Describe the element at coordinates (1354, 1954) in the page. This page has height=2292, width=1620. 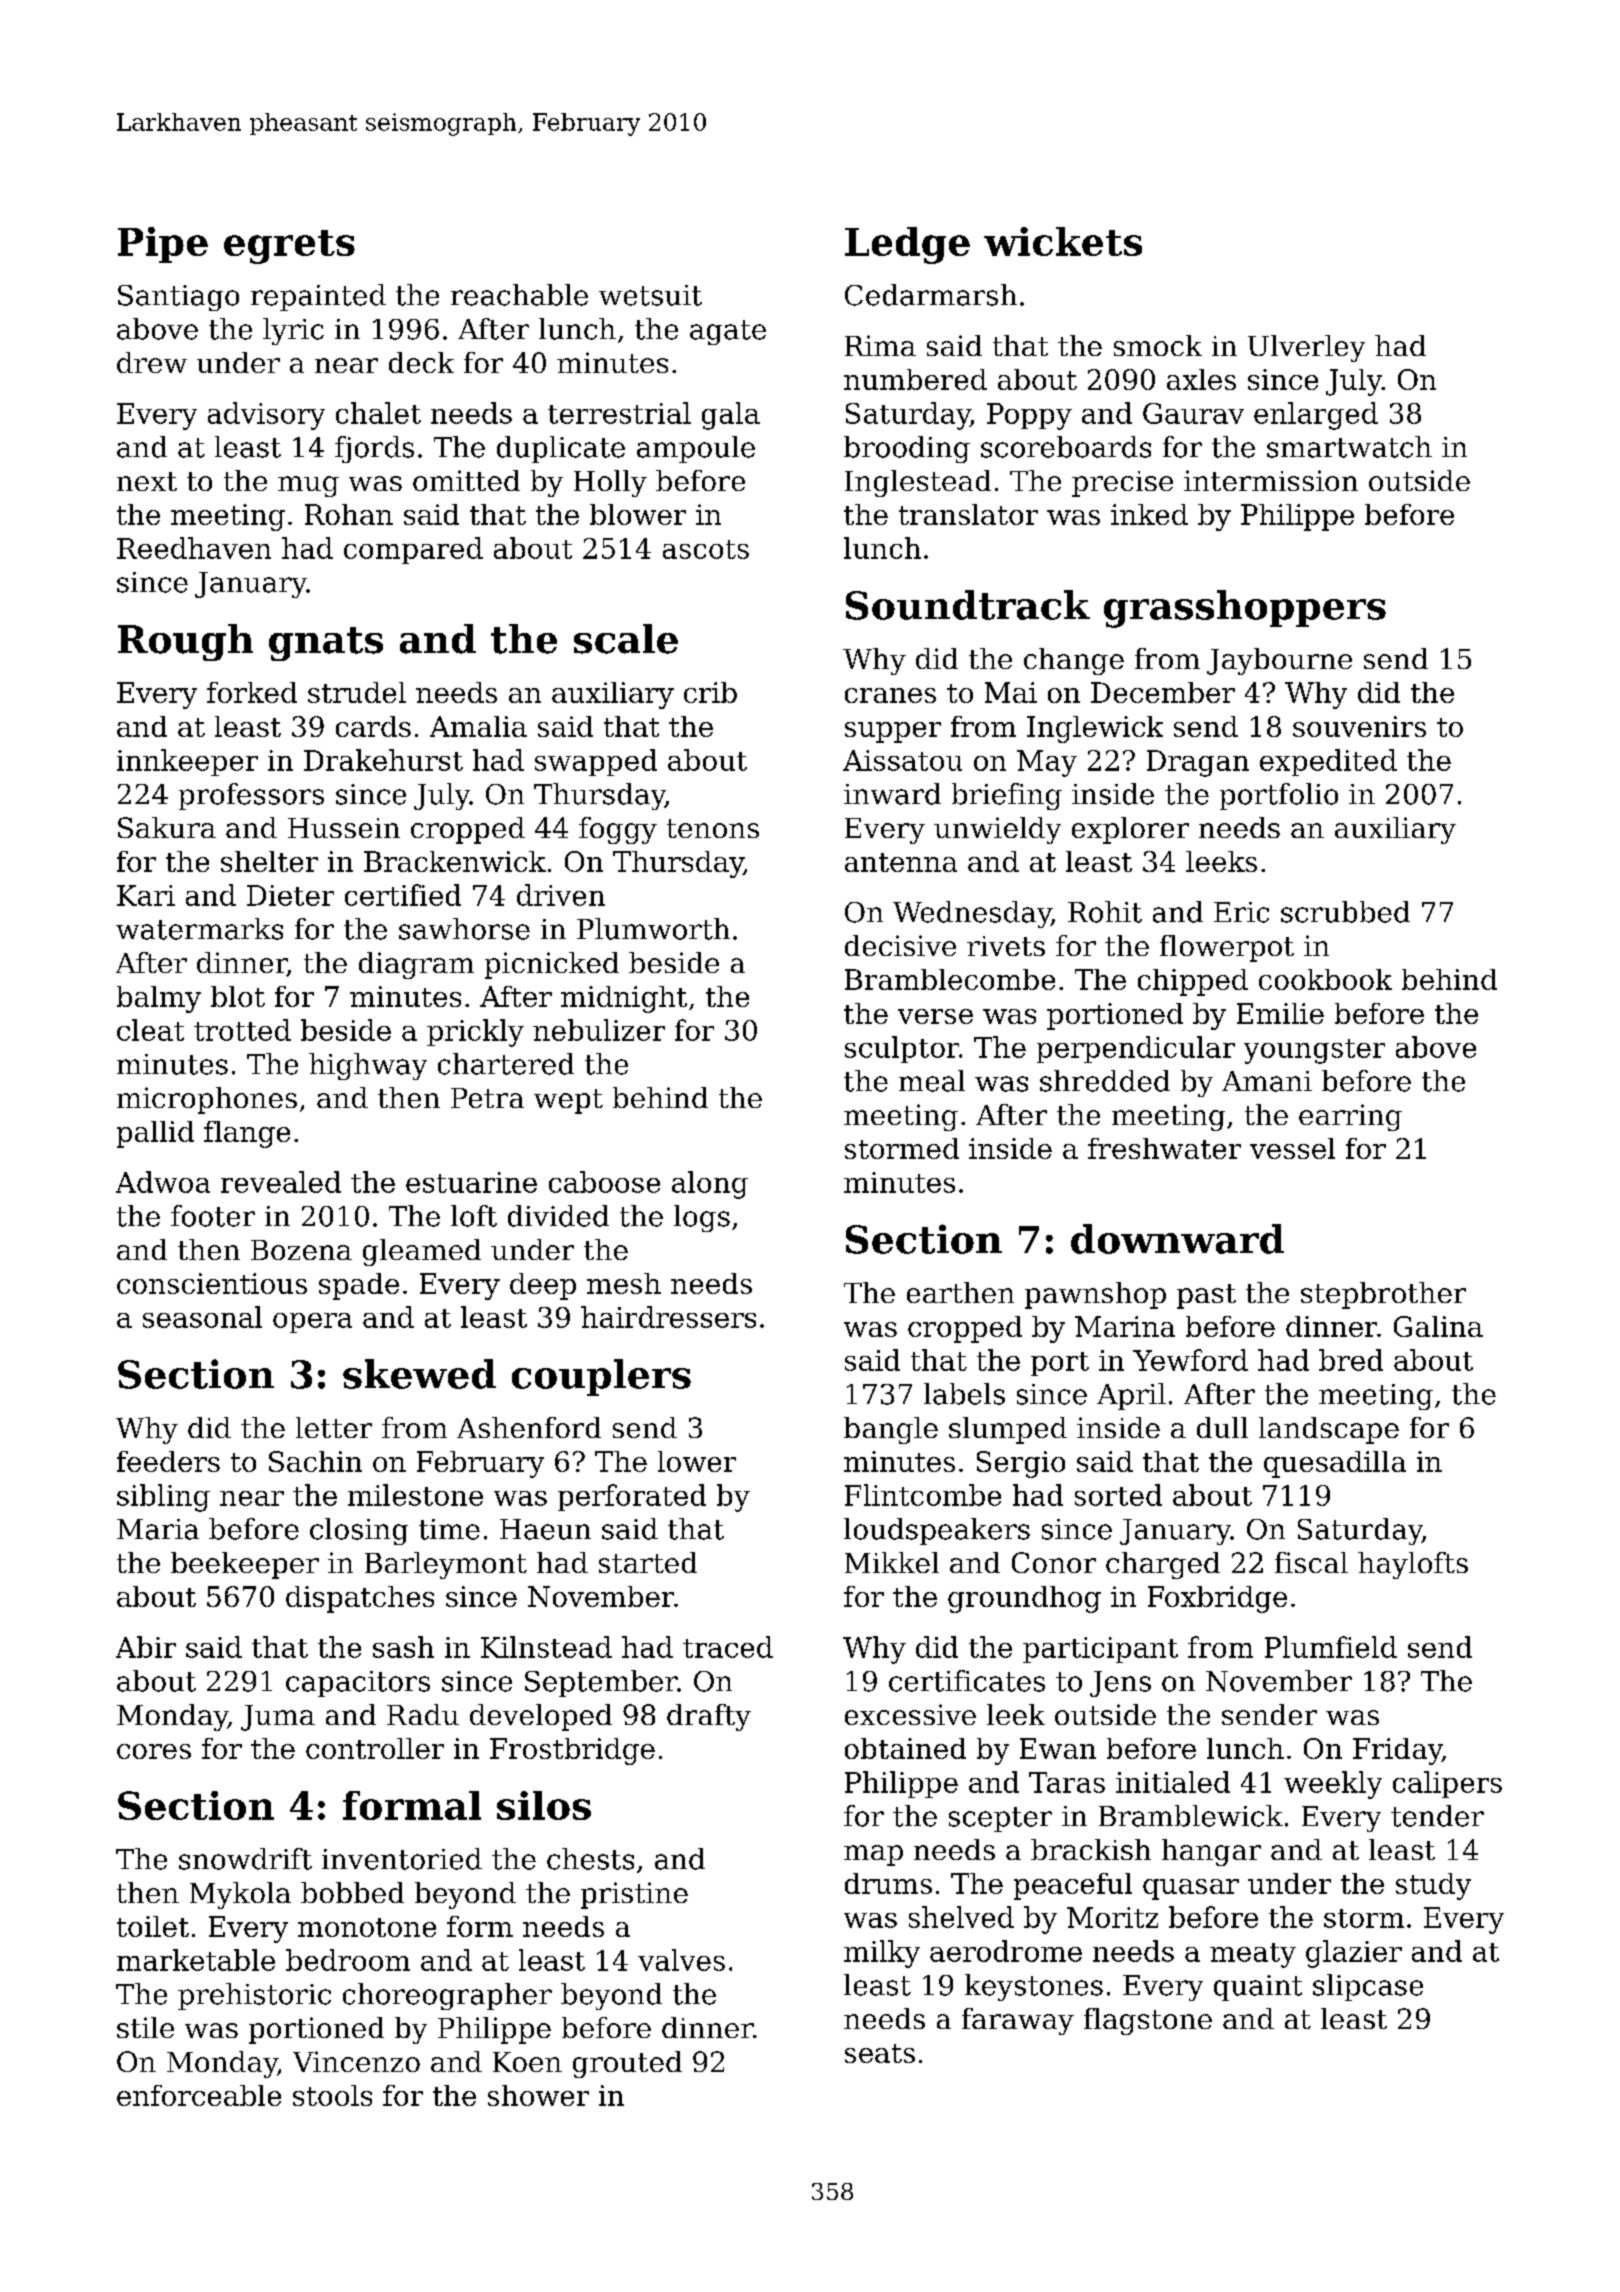
I see `glazier` at that location.
